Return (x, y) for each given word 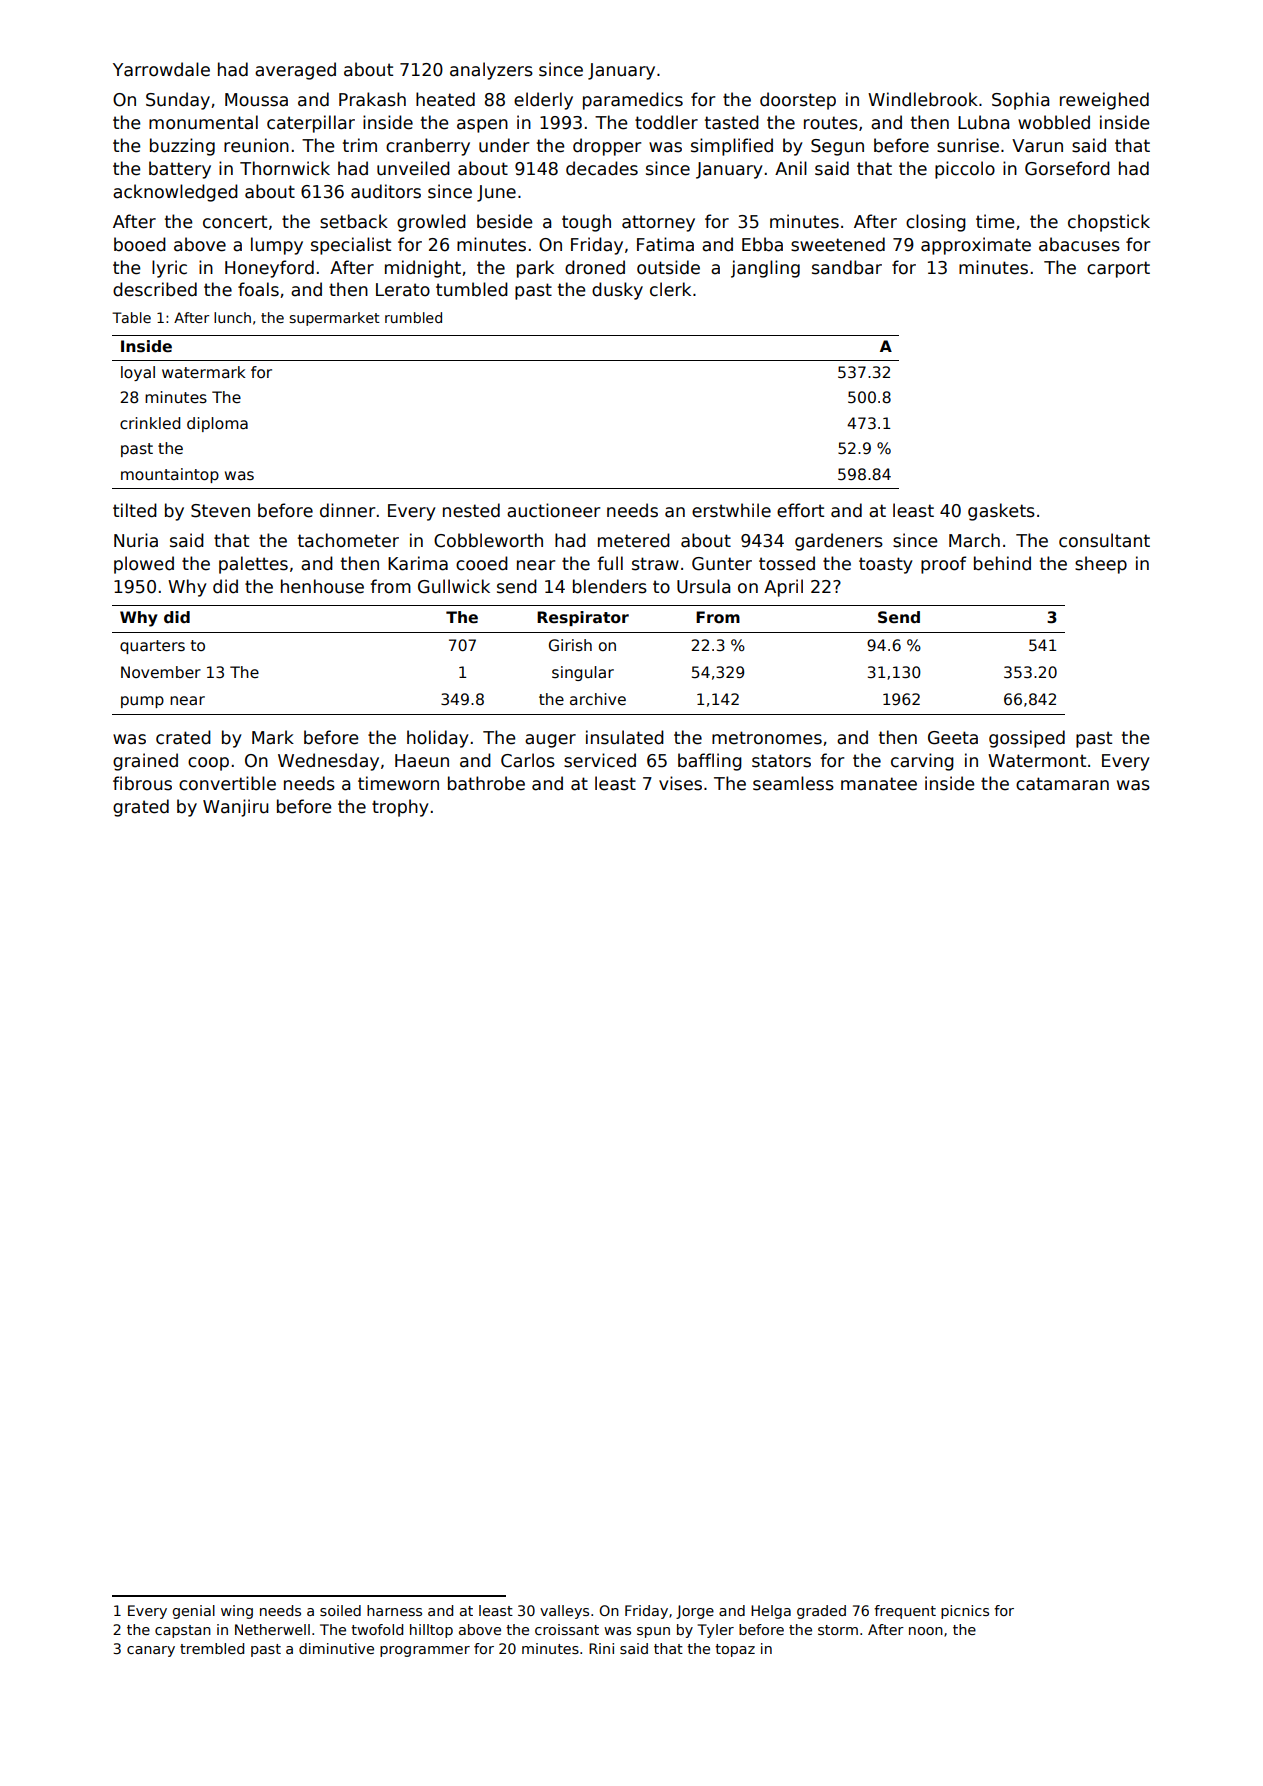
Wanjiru (236, 808)
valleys (564, 1612)
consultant (1104, 540)
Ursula (703, 586)
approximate (976, 246)
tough (586, 223)
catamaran (1062, 784)
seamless (793, 783)
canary (151, 1651)
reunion (256, 145)
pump (142, 702)
